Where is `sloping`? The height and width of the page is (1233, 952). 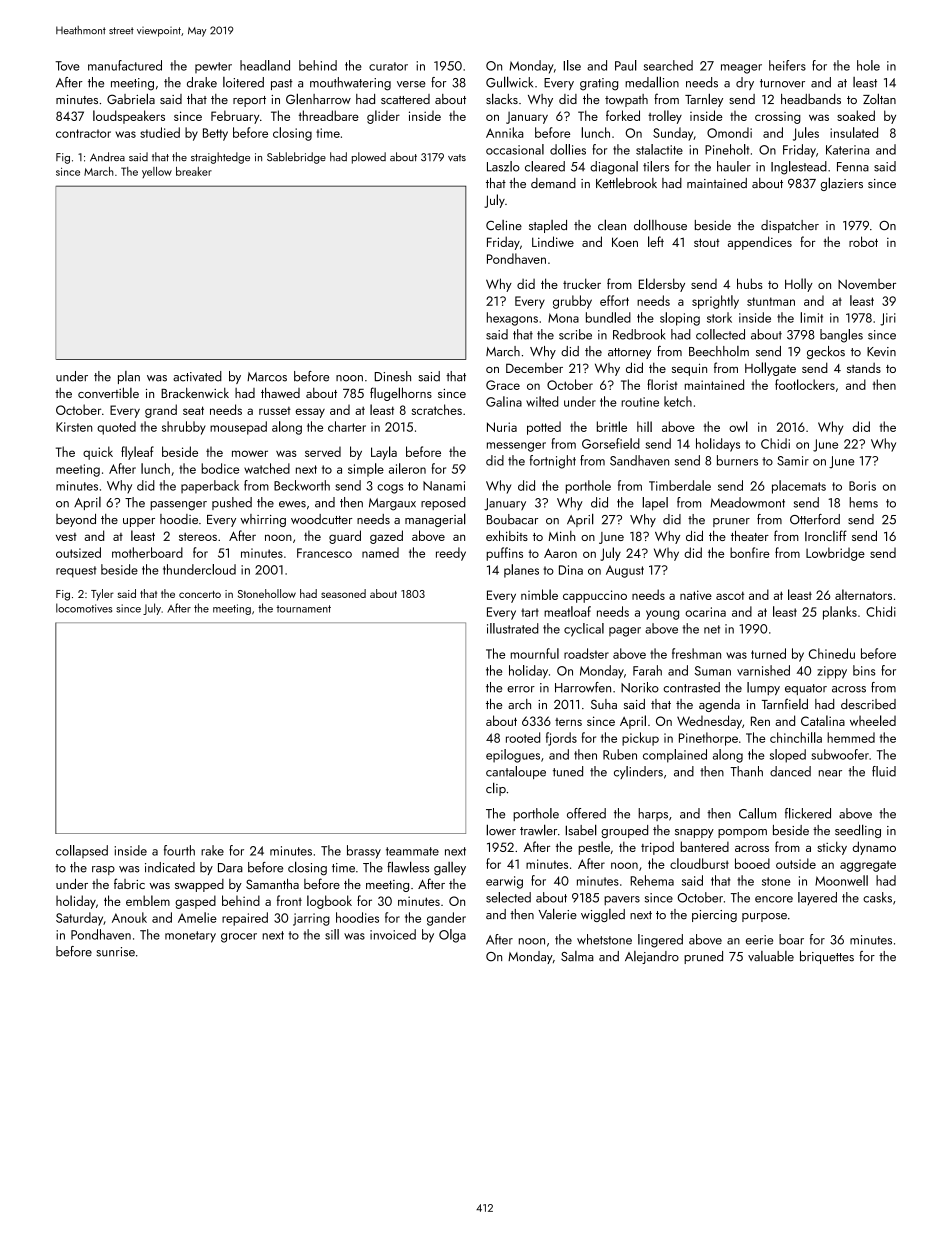 sloping is located at coordinates (680, 319).
